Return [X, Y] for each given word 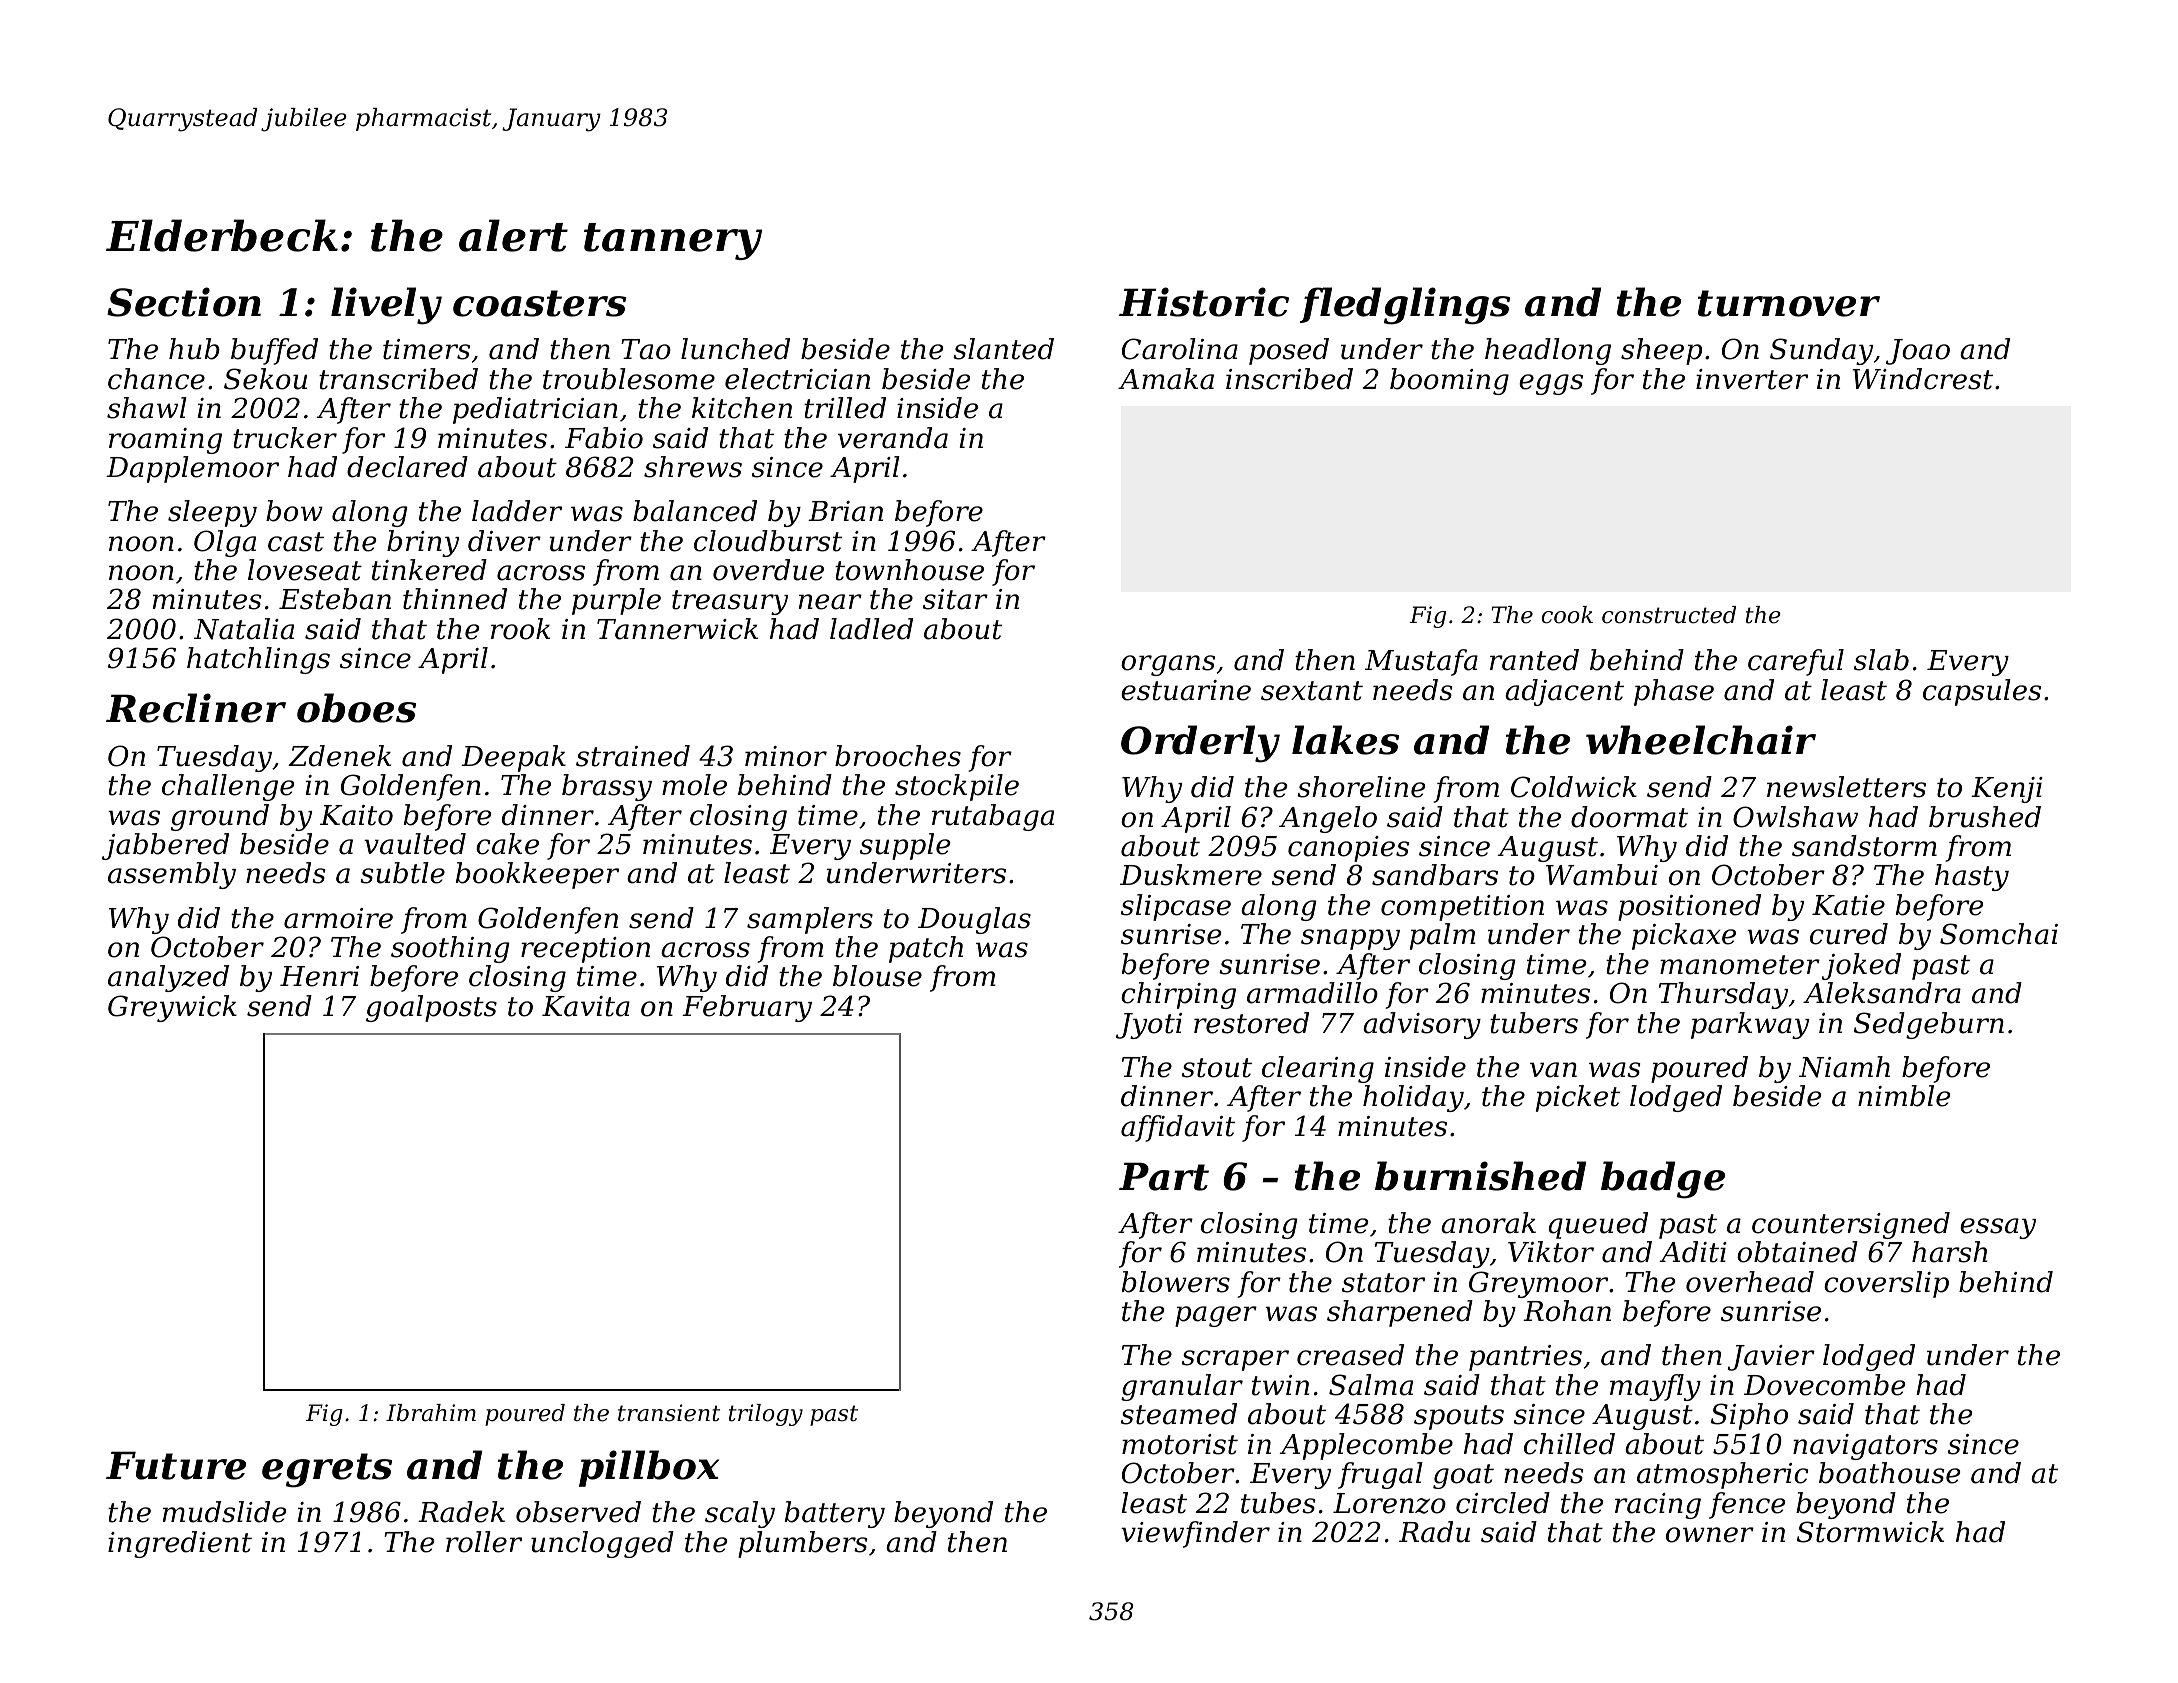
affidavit [1178, 1128]
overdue [768, 570]
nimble [1904, 1096]
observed [578, 1512]
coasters [539, 303]
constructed [1669, 615]
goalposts [431, 1008]
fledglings [1405, 306]
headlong [1548, 351]
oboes [356, 708]
